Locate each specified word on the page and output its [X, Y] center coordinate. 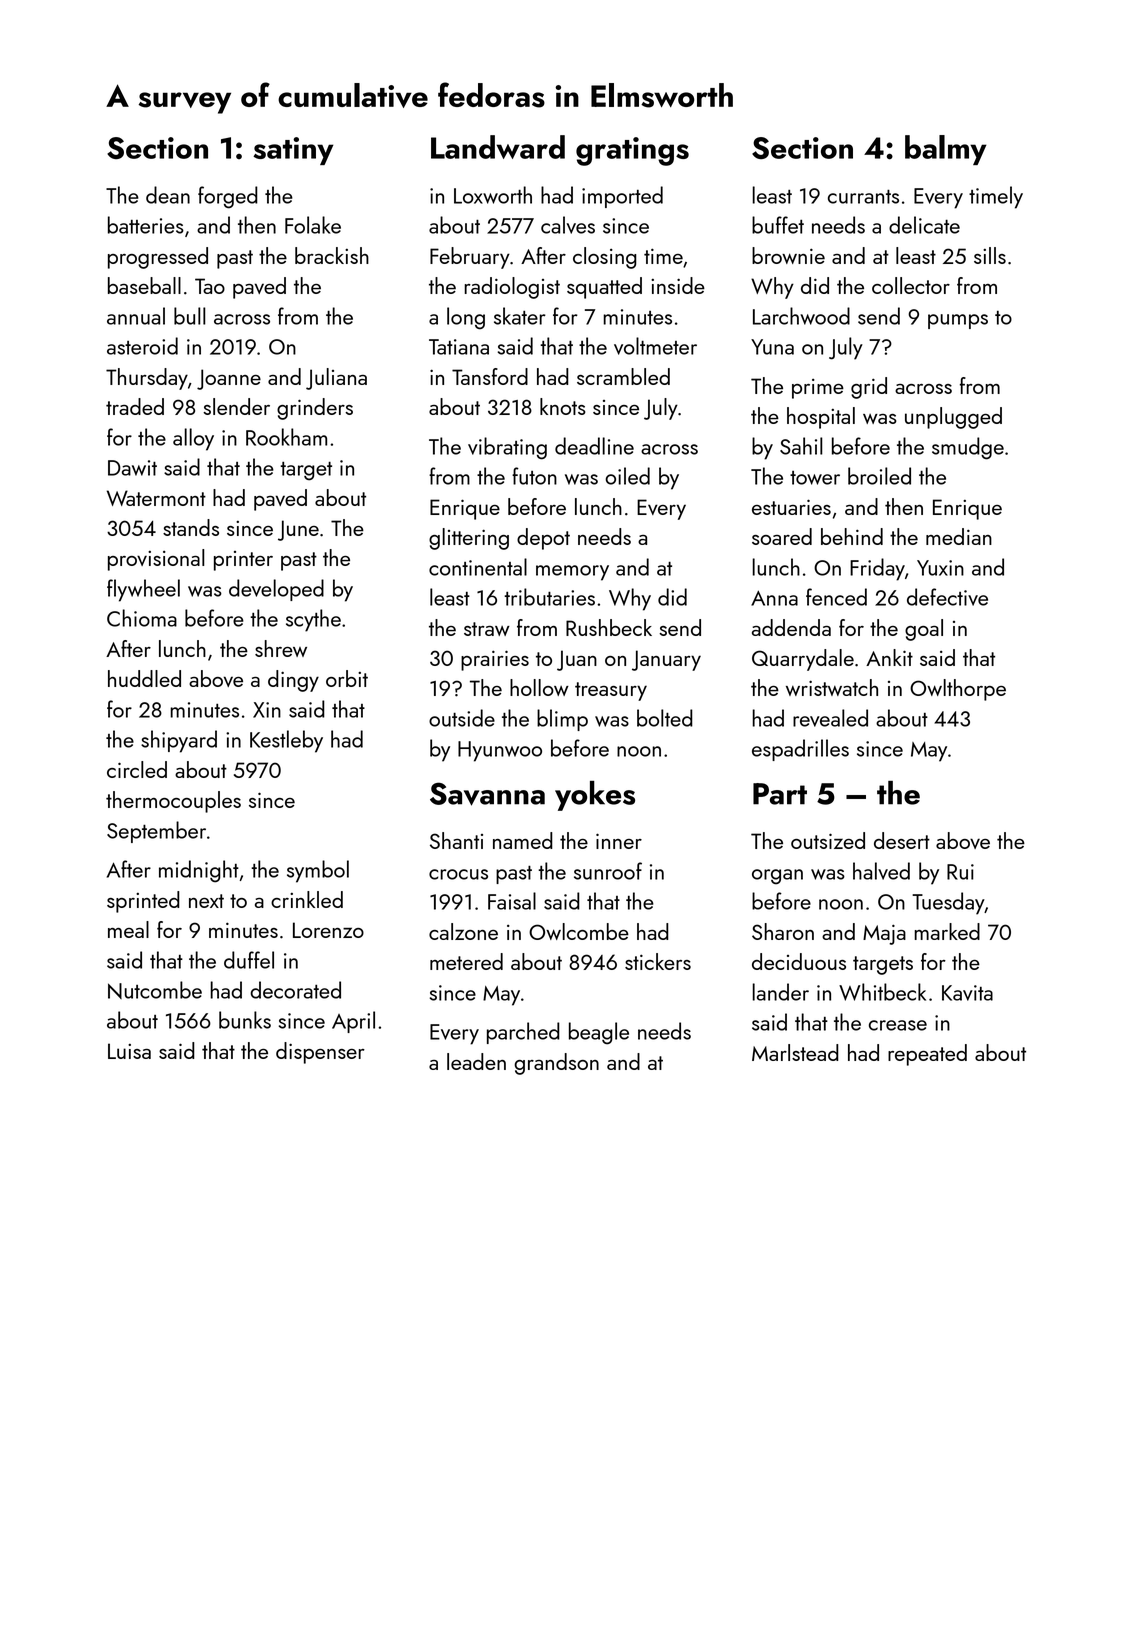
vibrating [507, 448]
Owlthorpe [958, 690]
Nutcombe [155, 990]
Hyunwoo [500, 751]
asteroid [142, 346]
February [470, 258]
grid [869, 388]
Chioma [142, 618]
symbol [318, 871]
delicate [924, 225]
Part [780, 794]
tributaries [549, 597]
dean [168, 195]
